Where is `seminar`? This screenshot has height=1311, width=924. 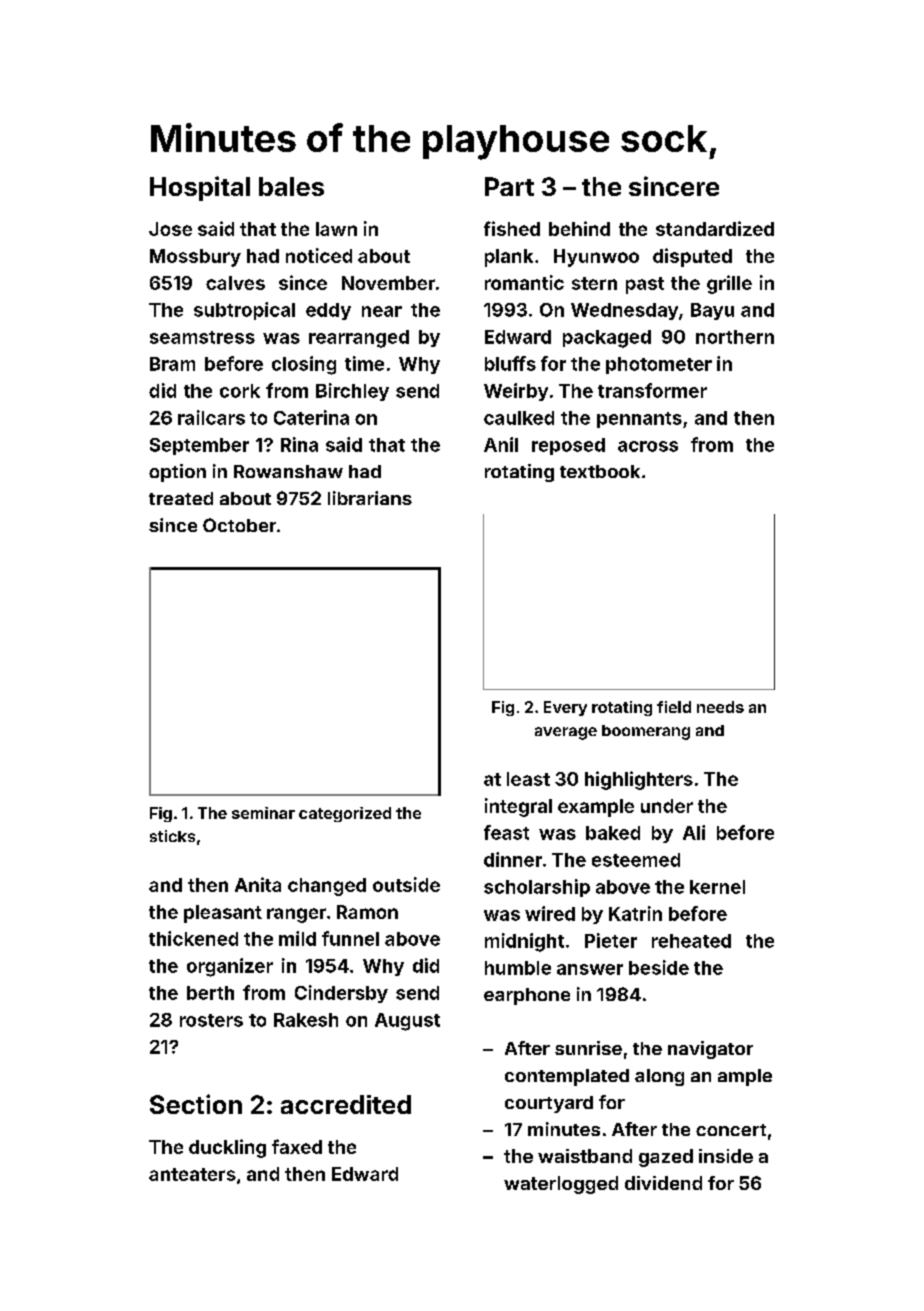 seminar is located at coordinates (263, 813).
